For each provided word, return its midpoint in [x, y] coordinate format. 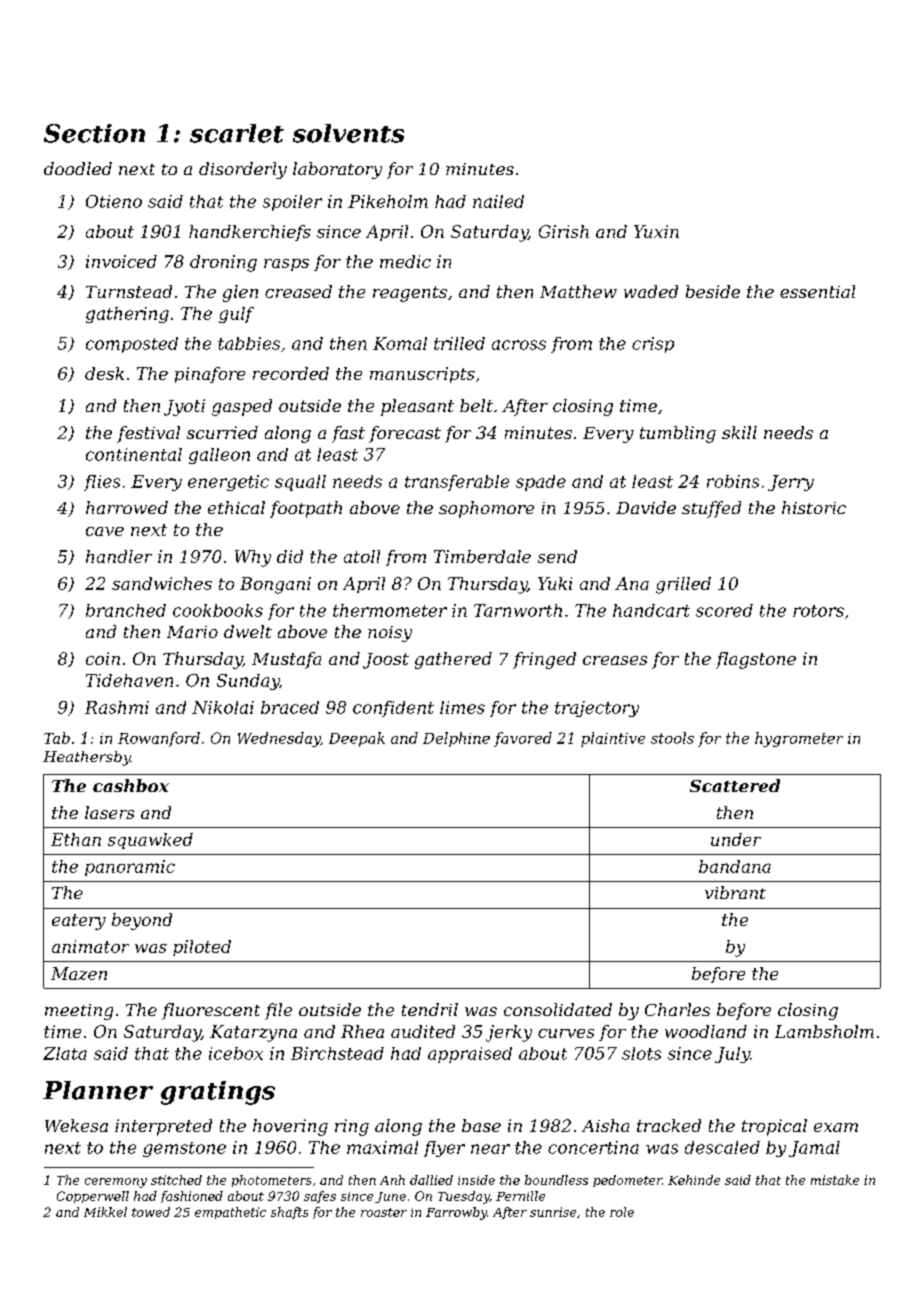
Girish [564, 231]
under [736, 839]
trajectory [597, 709]
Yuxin [656, 231]
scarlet [237, 133]
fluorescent [211, 1011]
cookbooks [218, 610]
